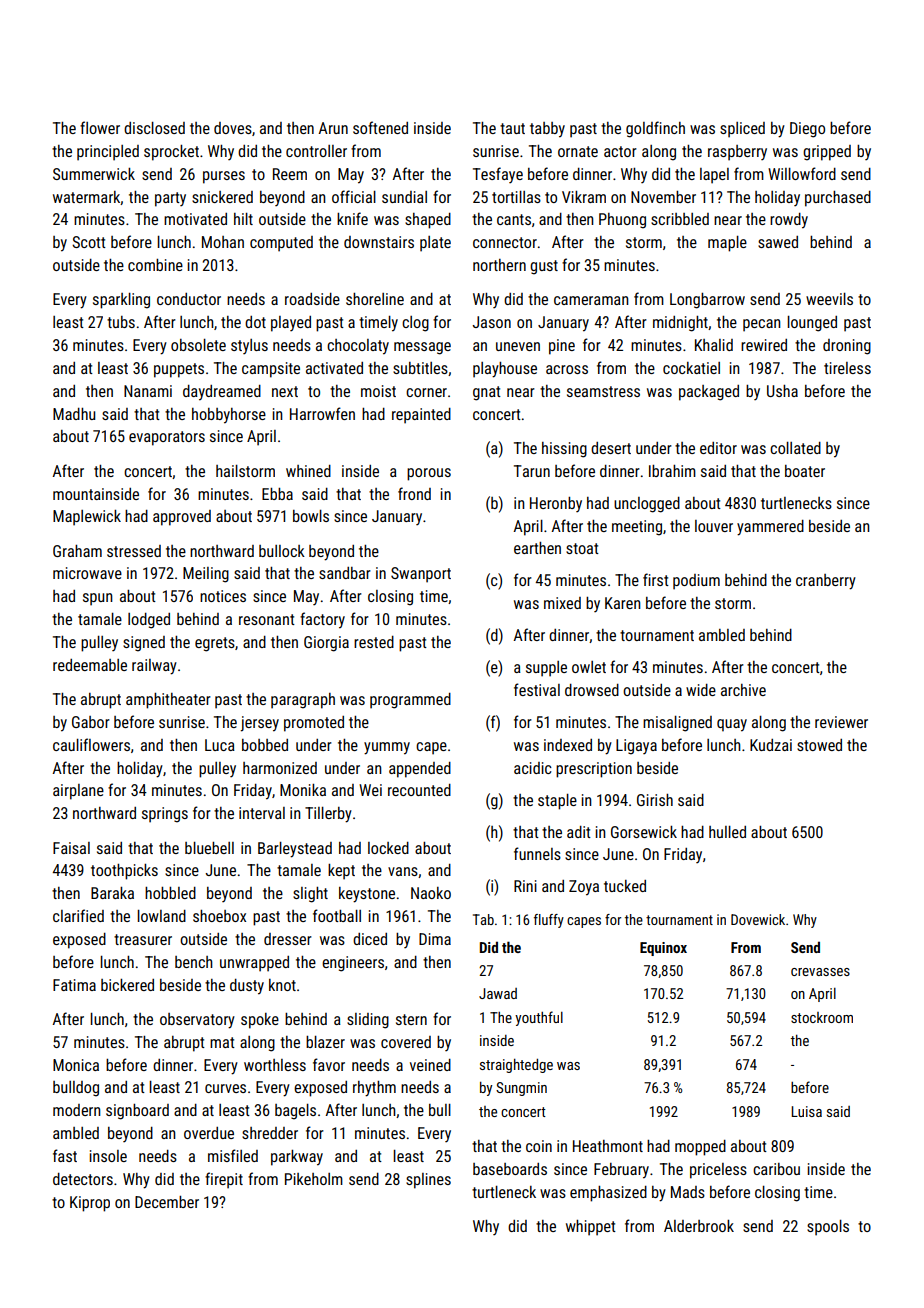 This screenshot has width=924, height=1308. I want to click on whippet, so click(591, 1228).
